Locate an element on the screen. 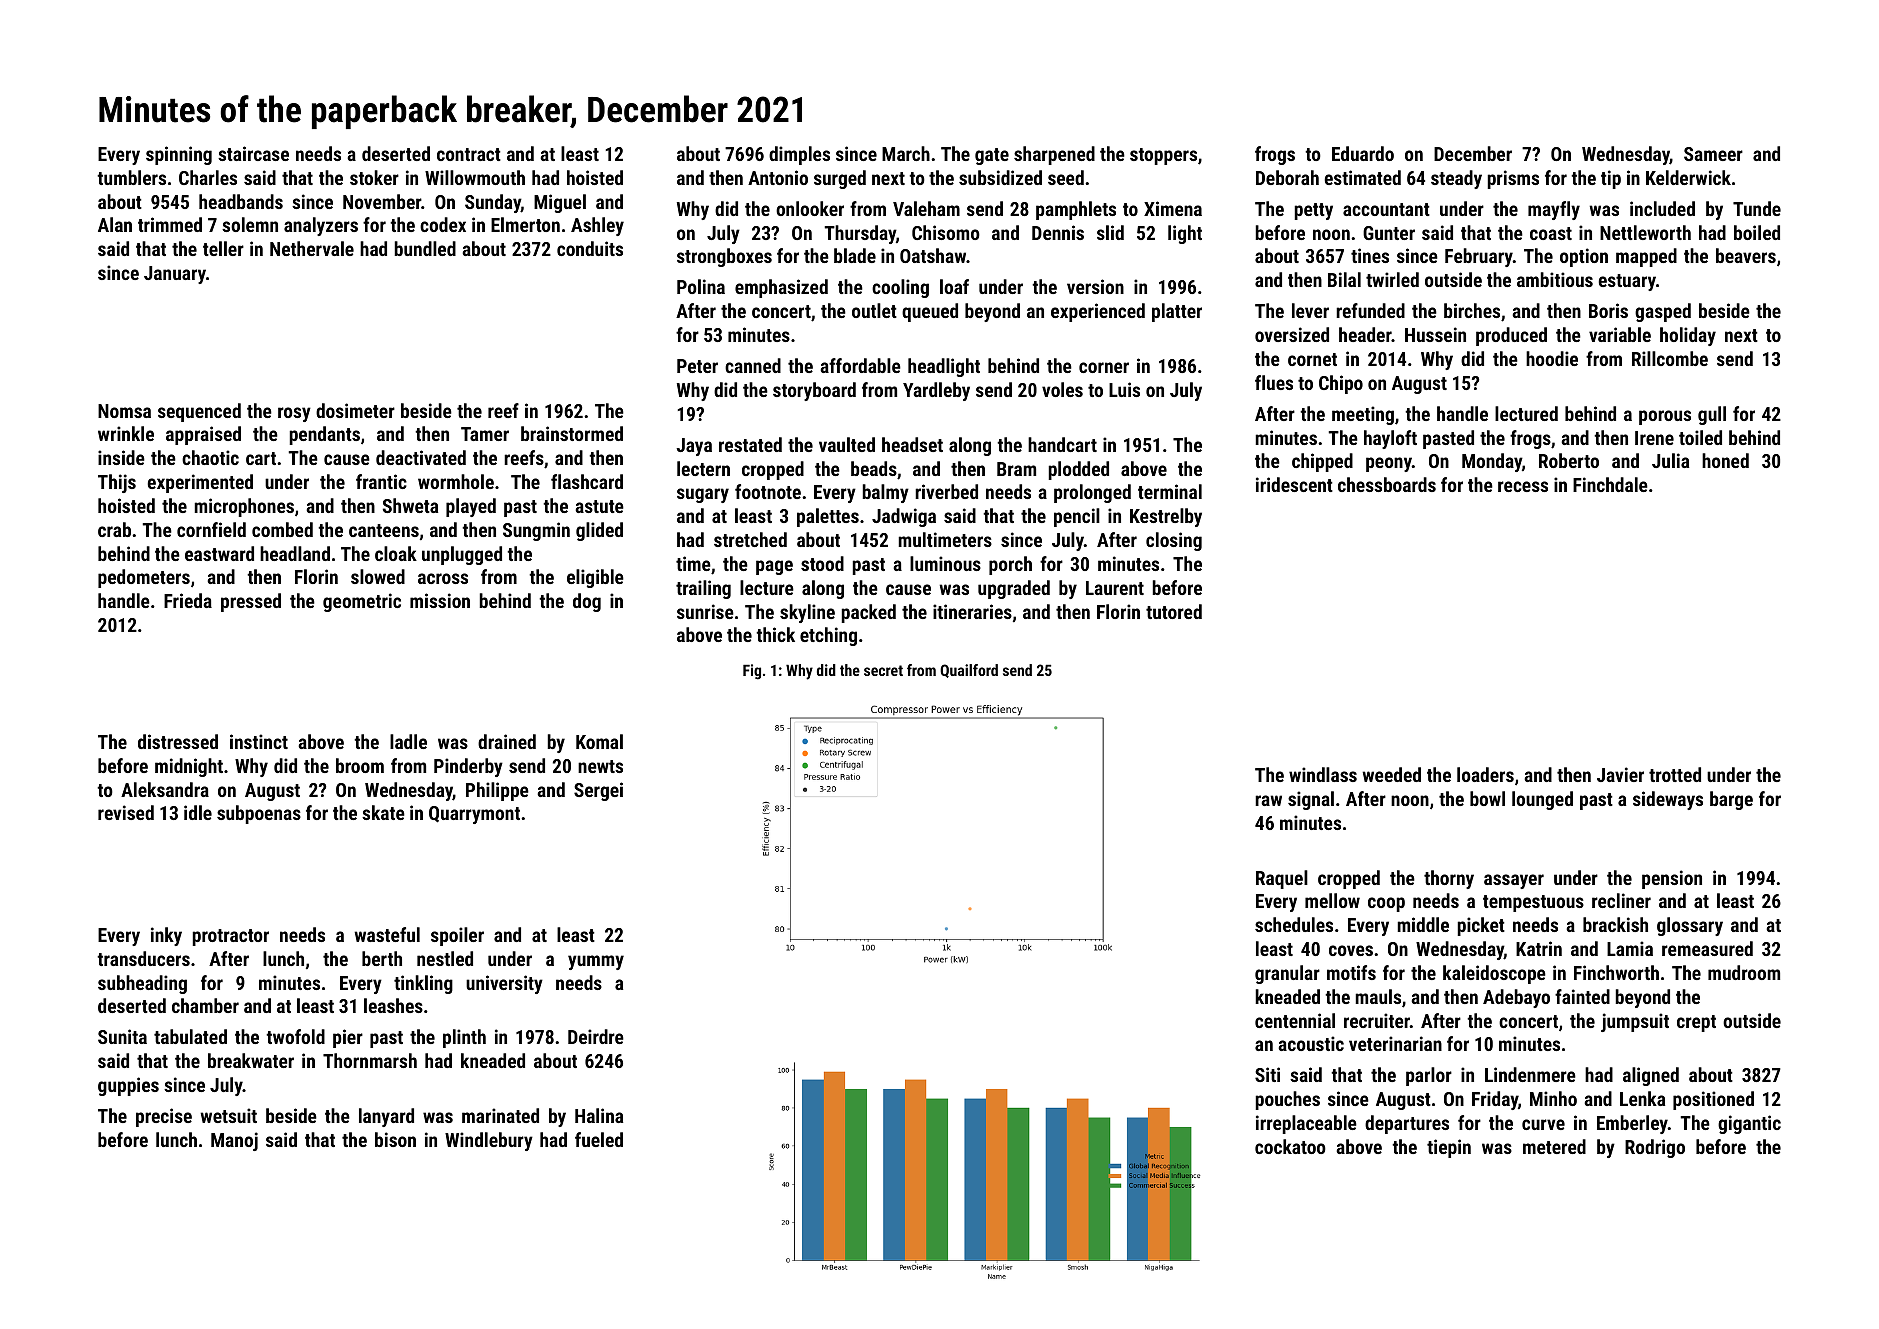 The width and height of the screenshot is (1879, 1329). Finchdale is located at coordinates (1610, 484).
